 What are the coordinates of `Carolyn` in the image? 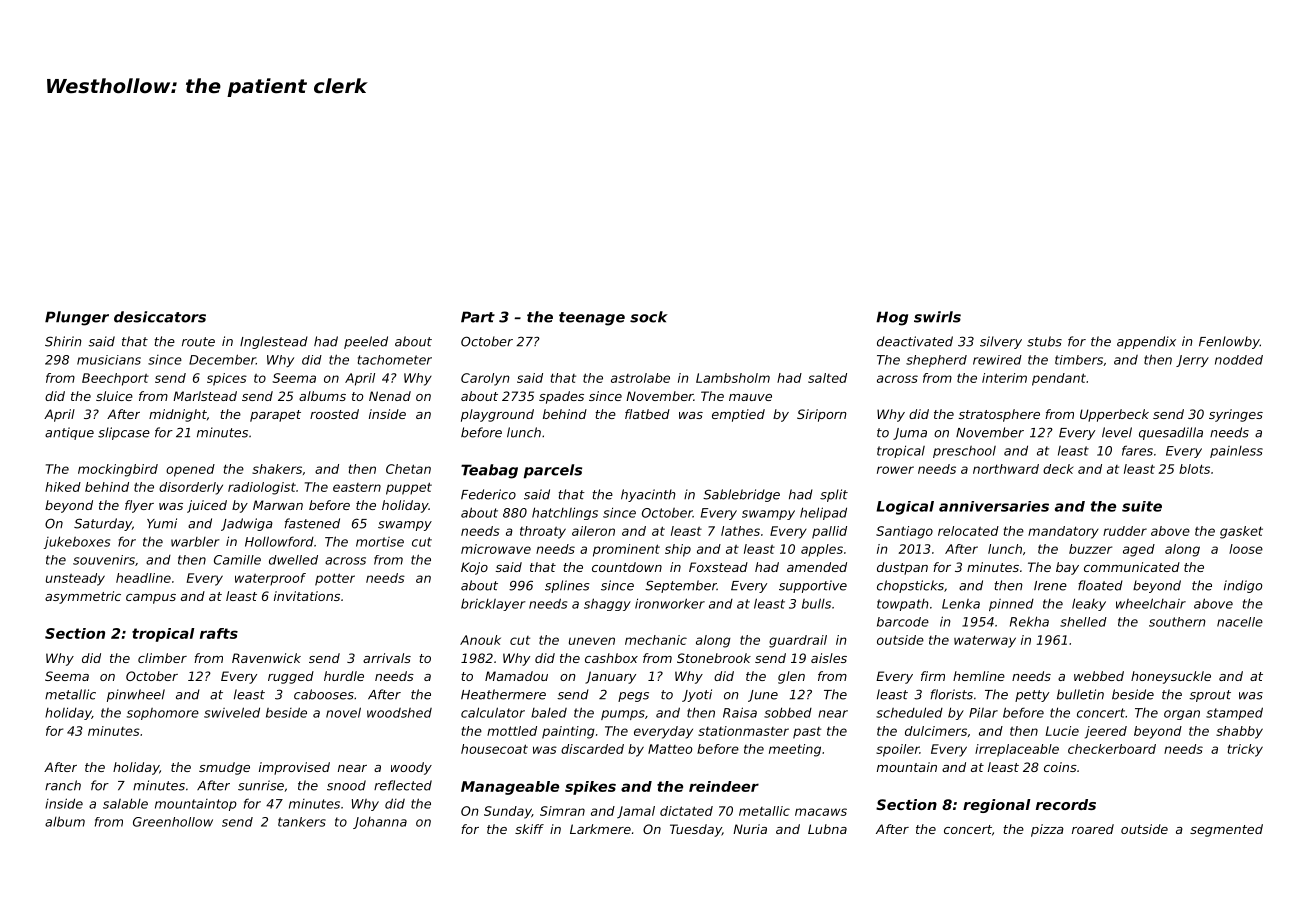 It's located at (485, 379).
